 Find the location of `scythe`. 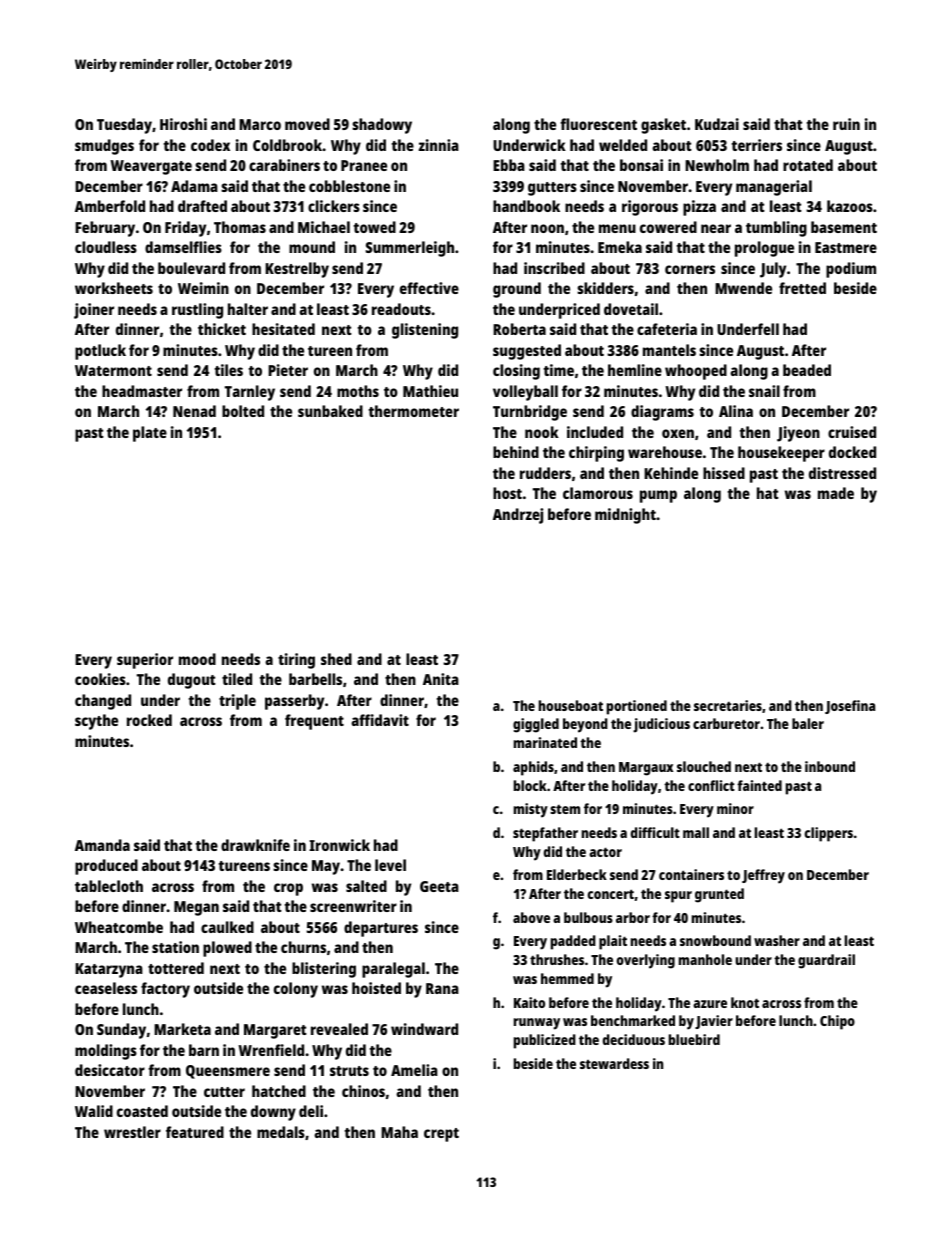

scythe is located at coordinates (96, 722).
